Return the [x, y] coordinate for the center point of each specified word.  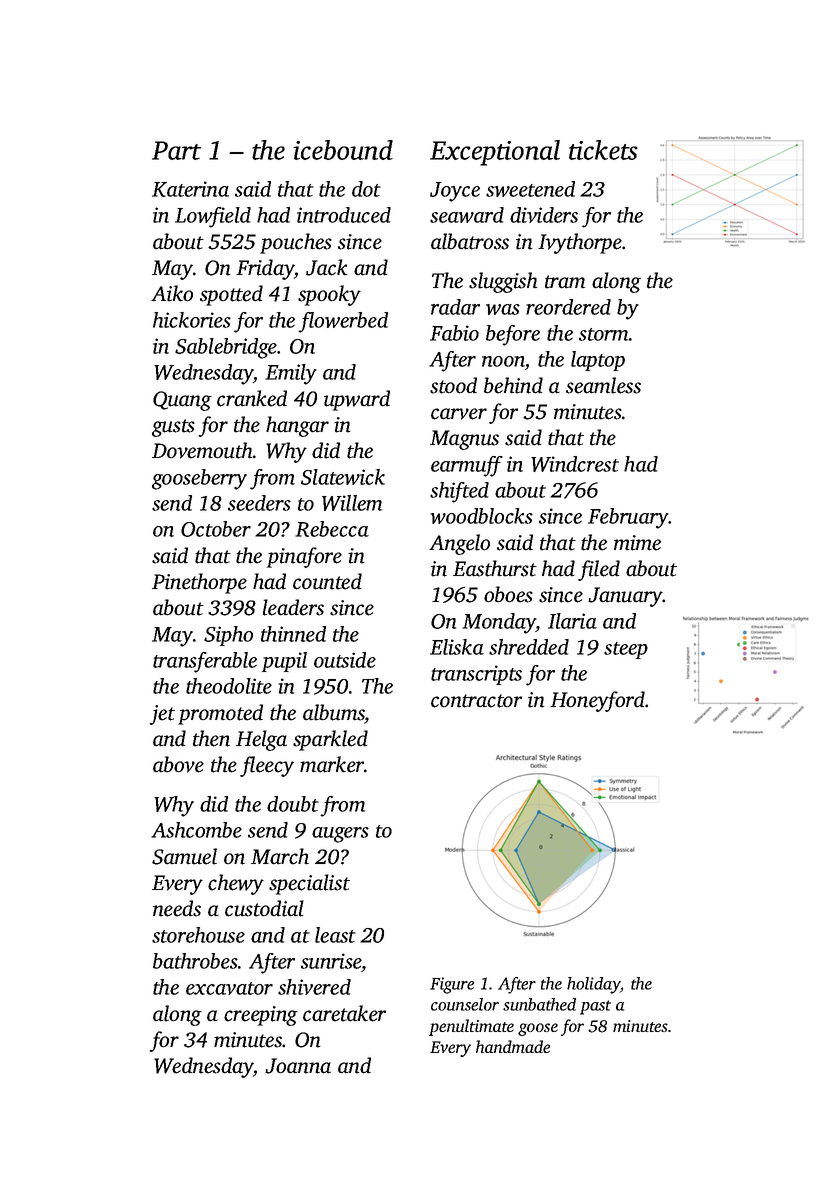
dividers [544, 215]
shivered [314, 987]
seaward [467, 215]
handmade [513, 1046]
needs [177, 908]
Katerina [190, 189]
